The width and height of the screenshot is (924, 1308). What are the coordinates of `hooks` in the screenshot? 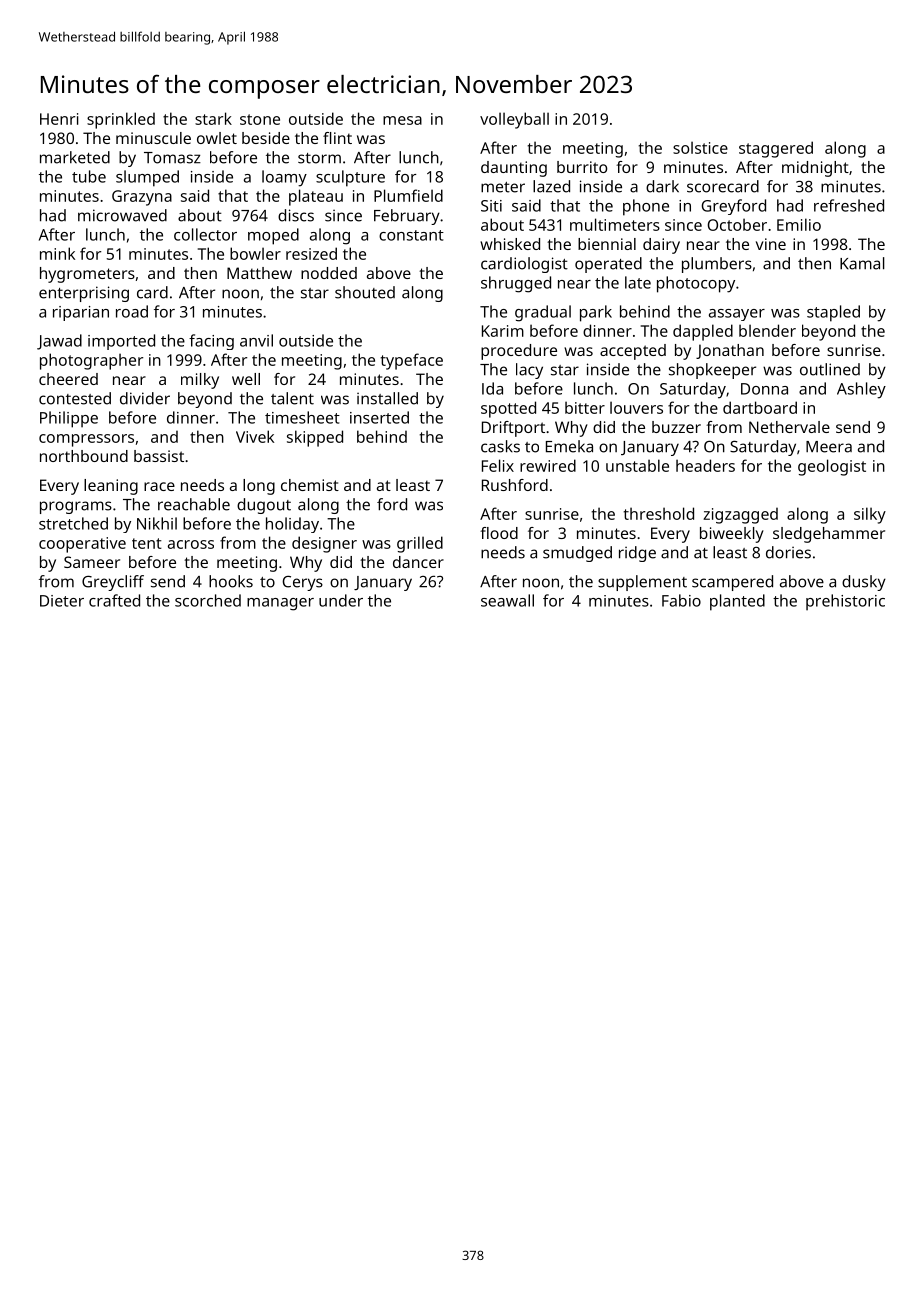 It's located at (231, 581).
